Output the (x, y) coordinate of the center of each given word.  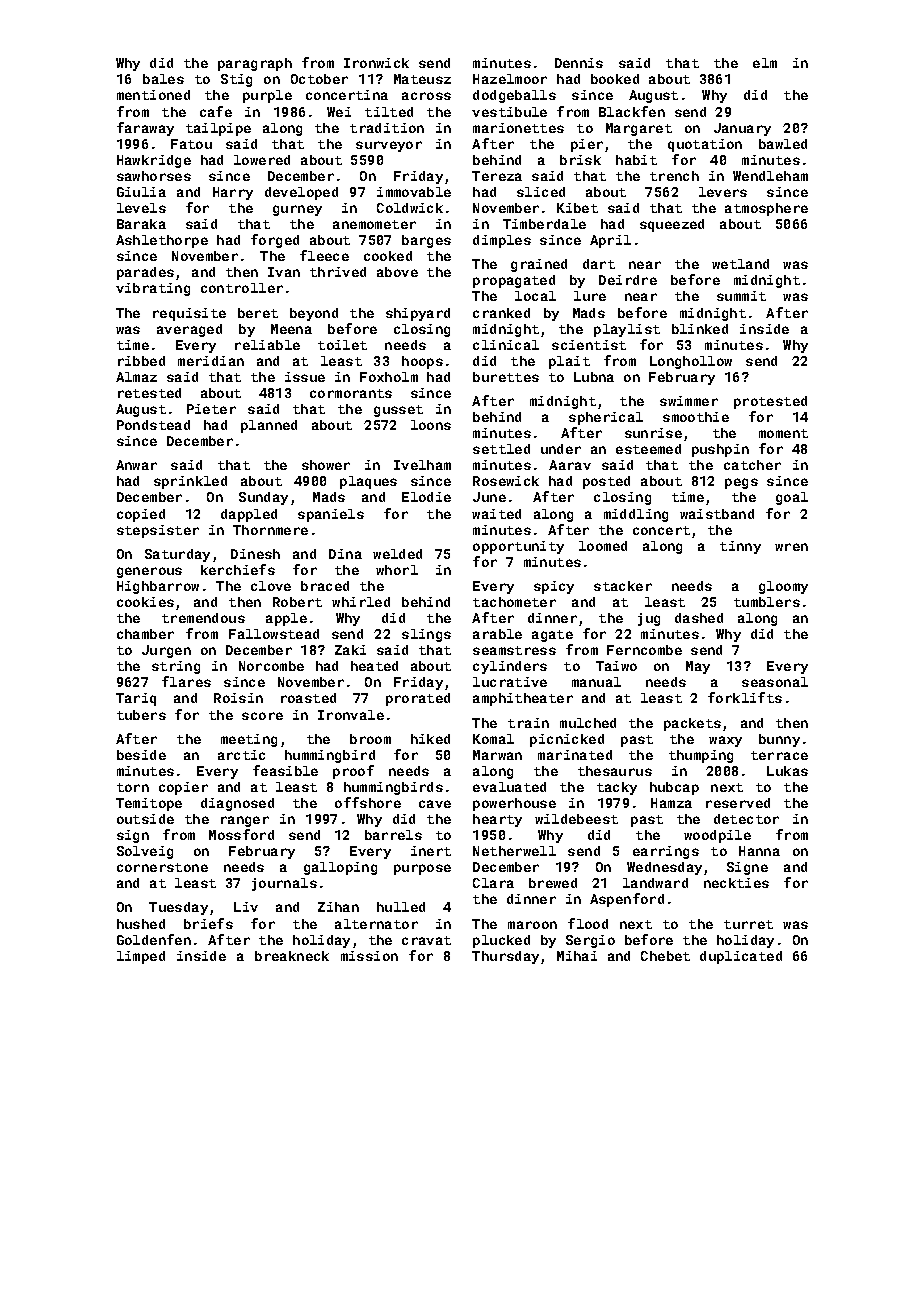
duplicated (741, 957)
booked (615, 79)
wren (791, 547)
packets (692, 724)
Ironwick (376, 63)
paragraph (255, 64)
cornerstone (162, 867)
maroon (532, 925)
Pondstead (153, 425)
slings (426, 635)
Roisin (238, 698)
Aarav (570, 465)
